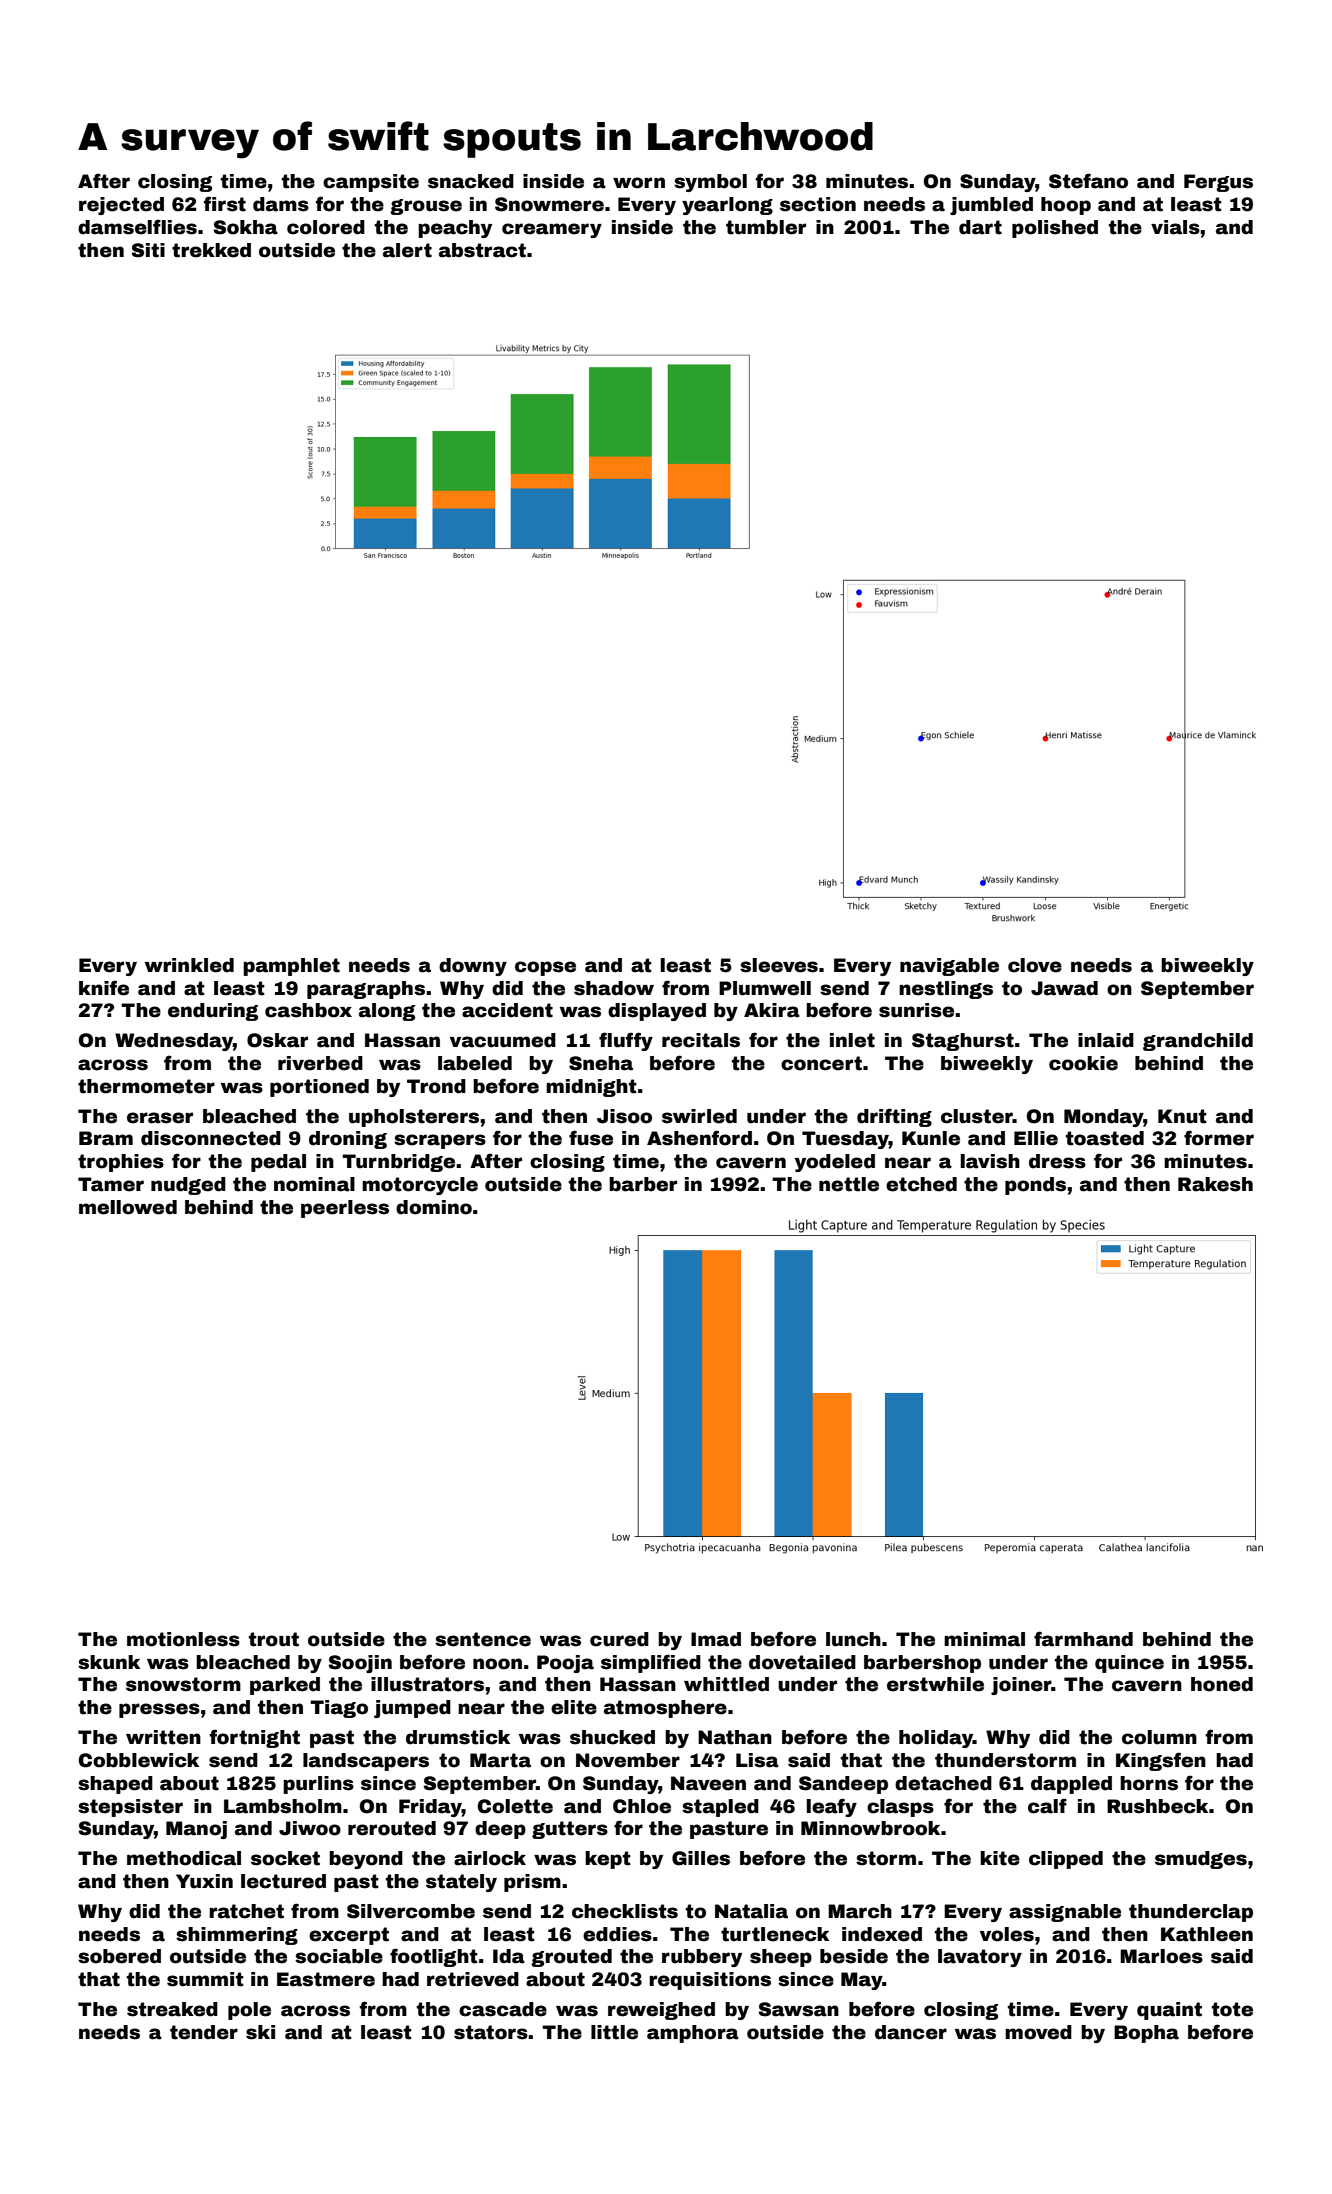 This screenshot has width=1332, height=2194. Describe the element at coordinates (224, 204) in the screenshot. I see `first` at that location.
